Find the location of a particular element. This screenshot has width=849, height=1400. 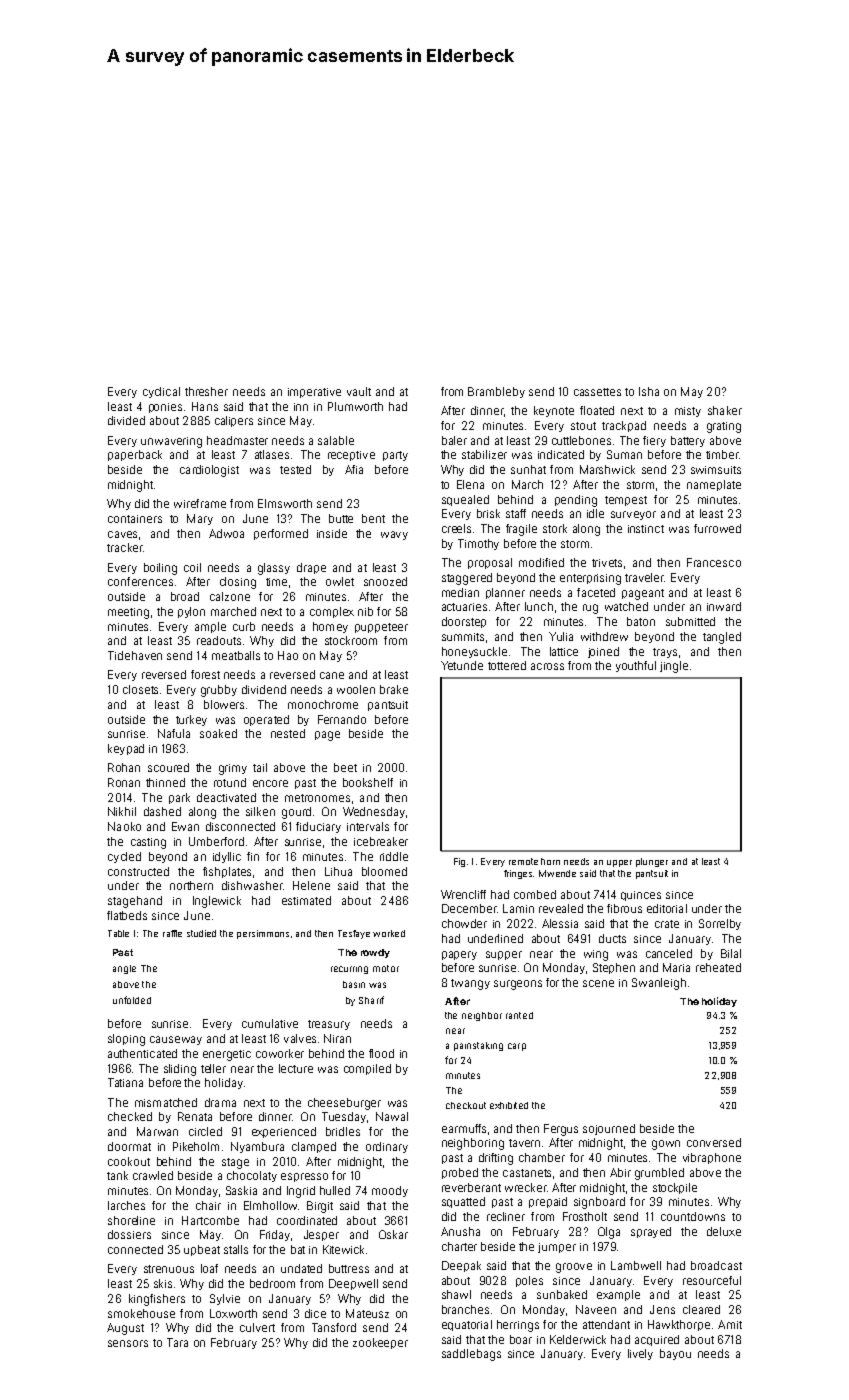

shawl is located at coordinates (456, 1294).
